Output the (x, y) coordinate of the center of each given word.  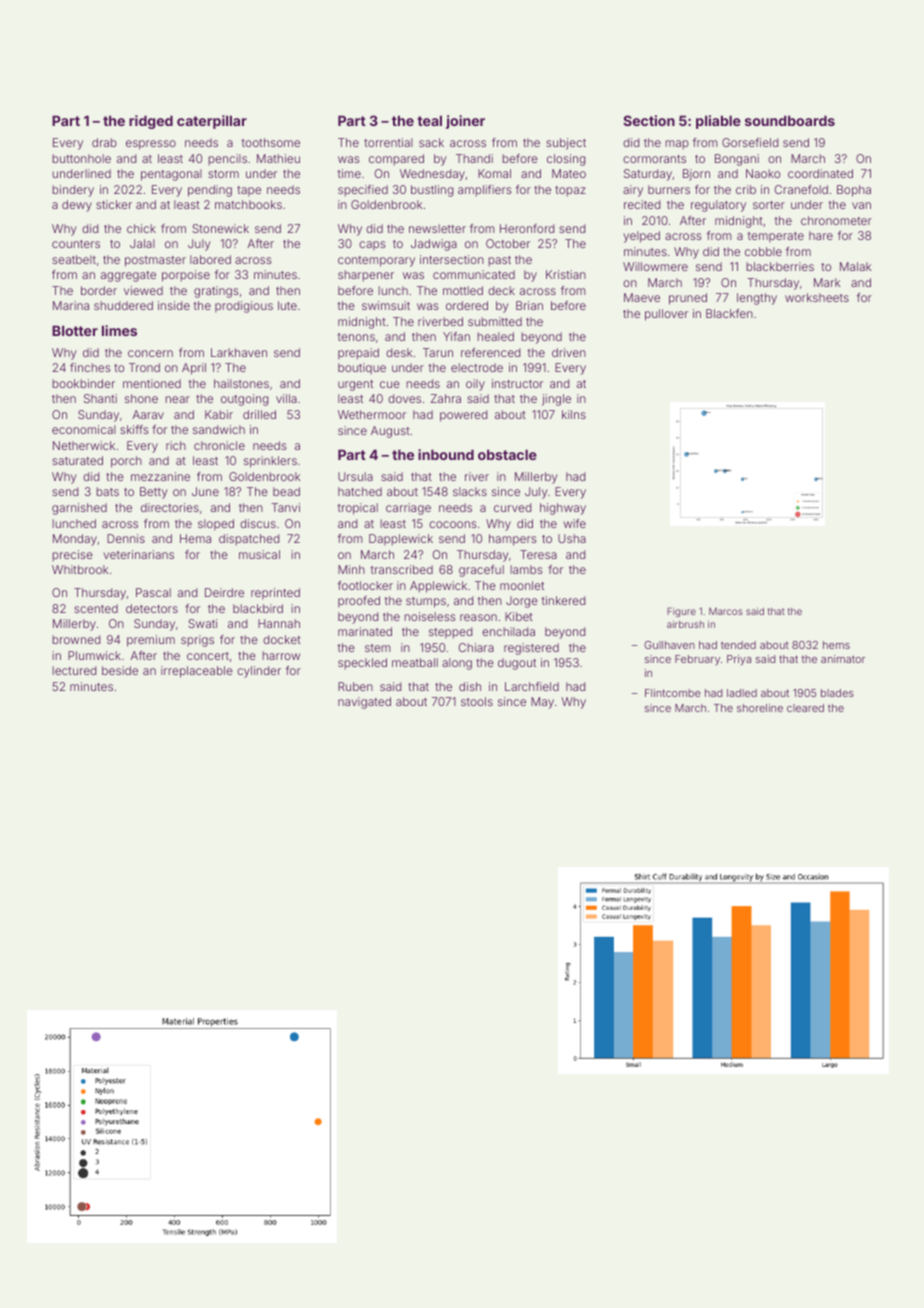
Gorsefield (750, 142)
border (99, 290)
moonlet (522, 585)
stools (477, 701)
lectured (74, 670)
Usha (572, 538)
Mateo (569, 173)
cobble (763, 251)
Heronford (527, 228)
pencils (227, 160)
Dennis (126, 538)
